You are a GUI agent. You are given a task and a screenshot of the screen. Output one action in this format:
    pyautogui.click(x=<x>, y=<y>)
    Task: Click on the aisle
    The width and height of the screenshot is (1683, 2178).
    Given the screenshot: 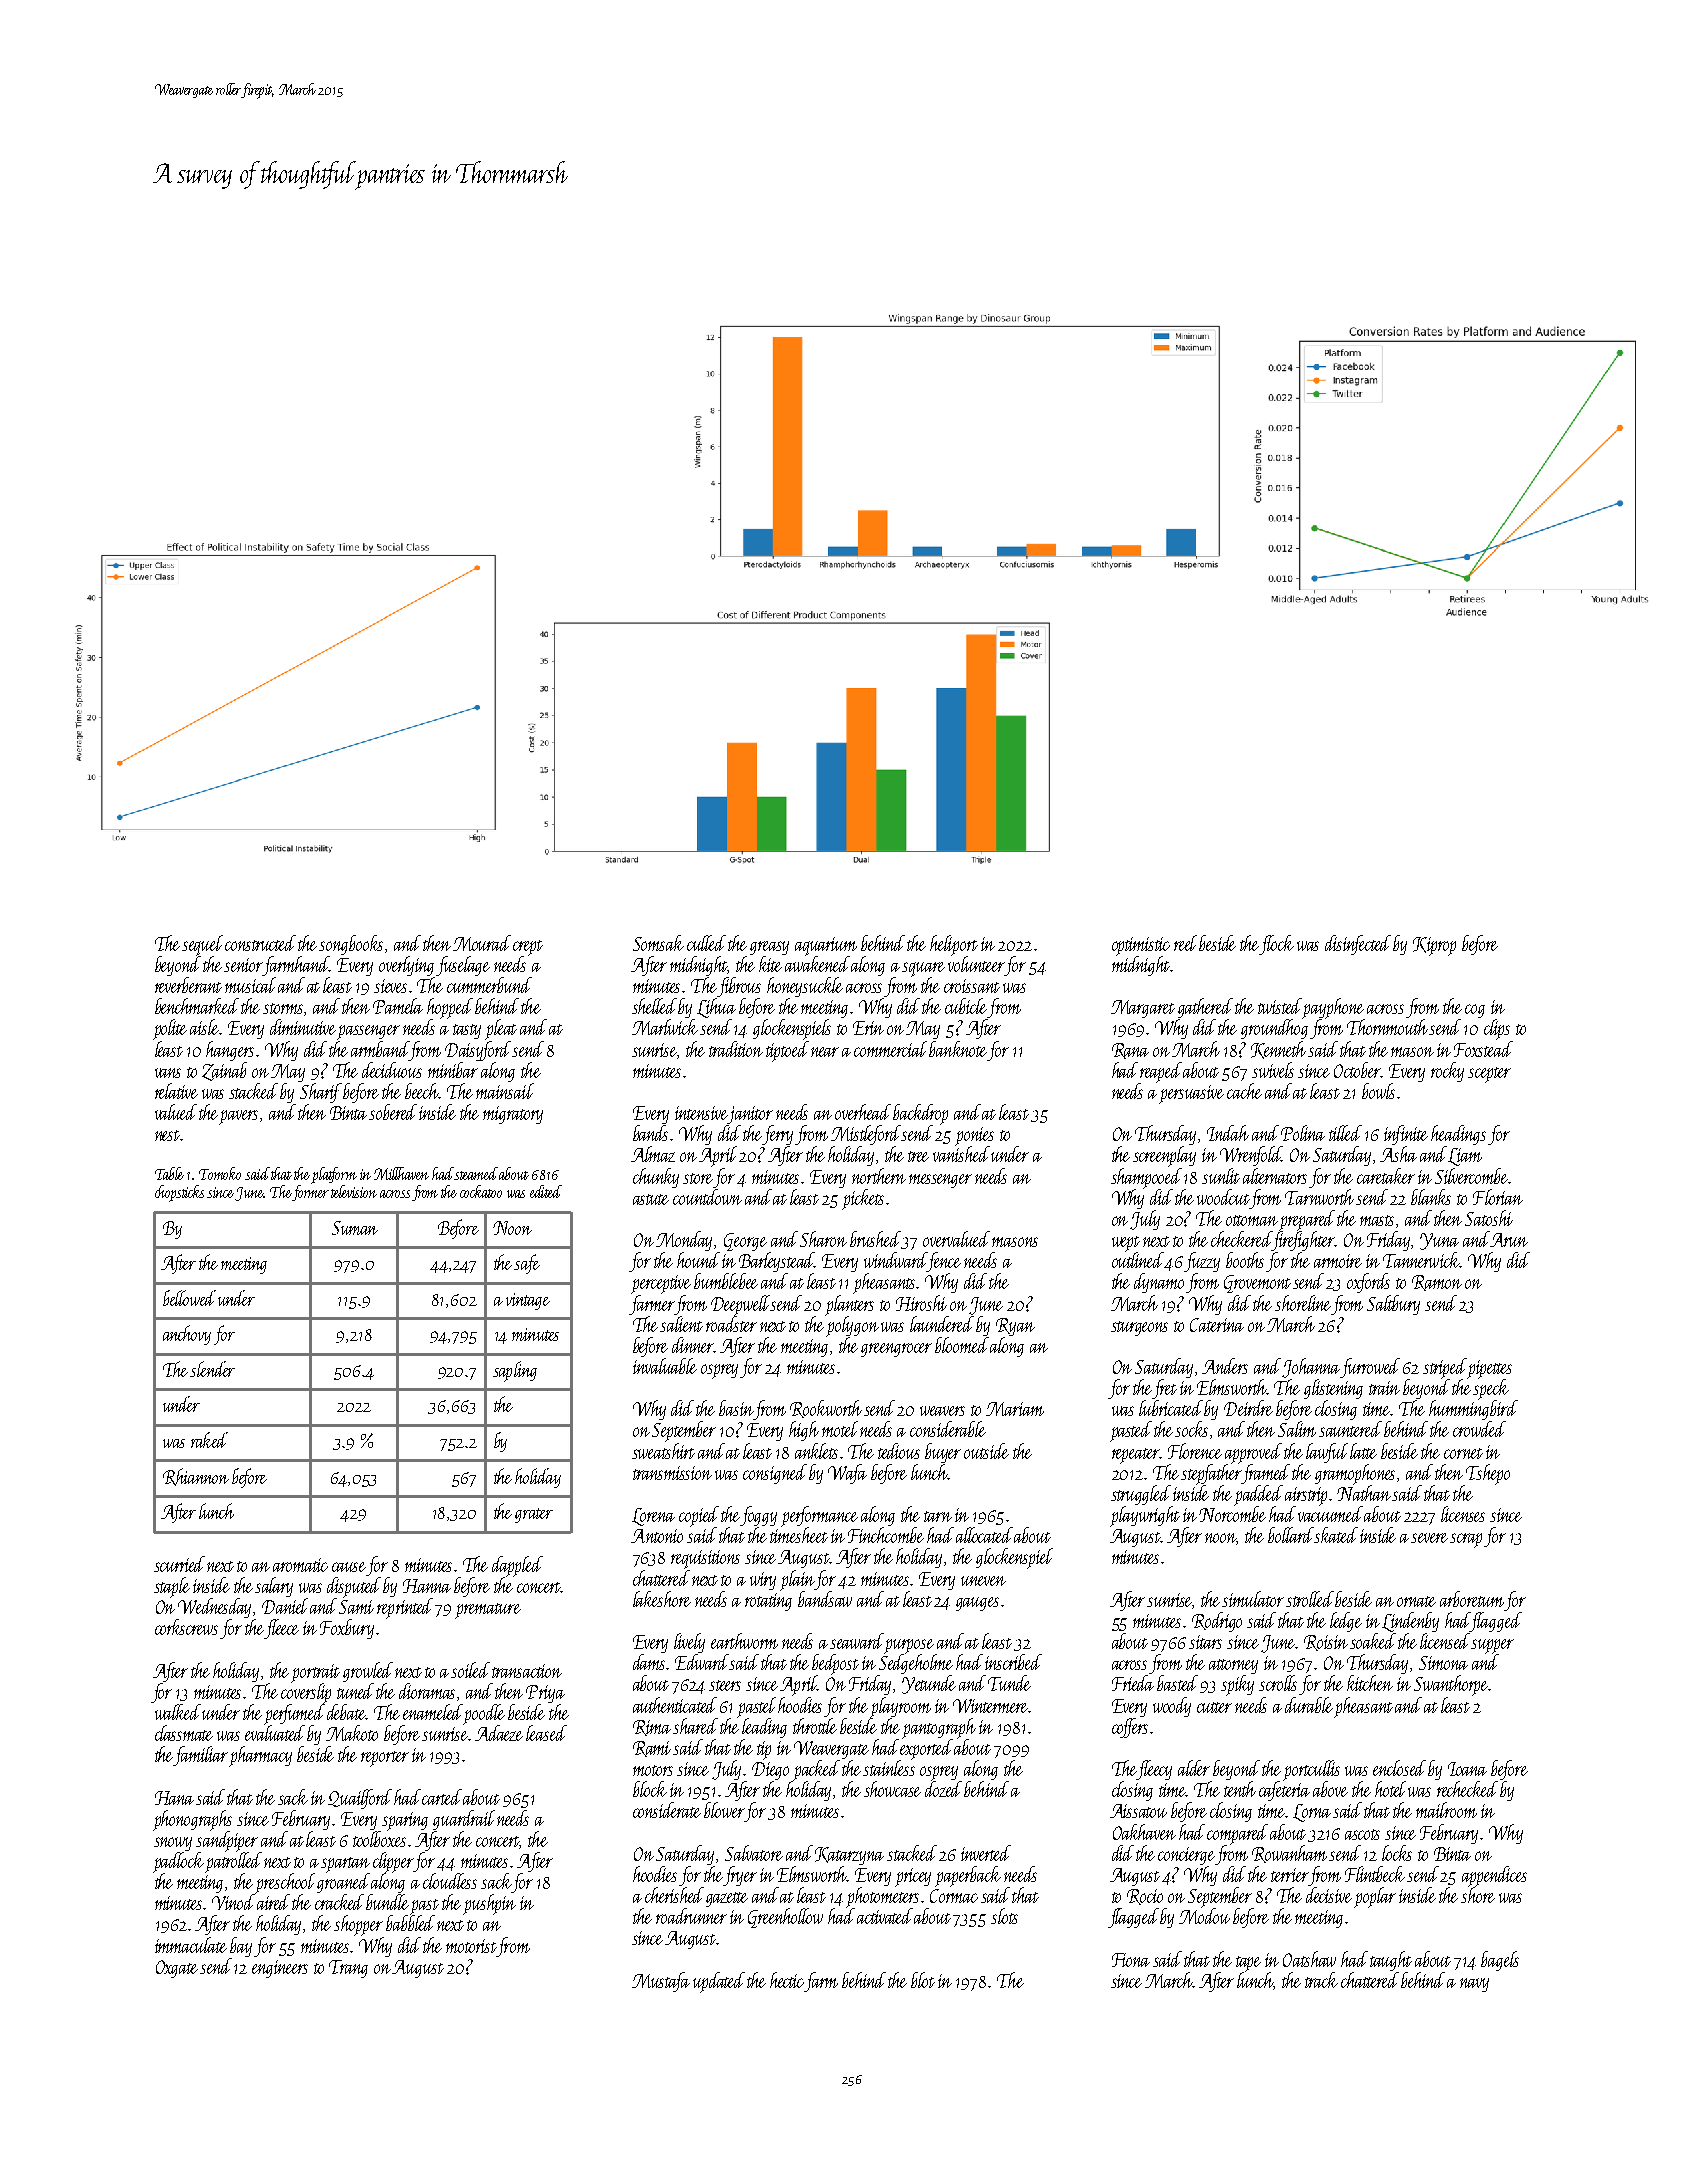 What is the action you would take?
    pyautogui.click(x=205, y=1027)
